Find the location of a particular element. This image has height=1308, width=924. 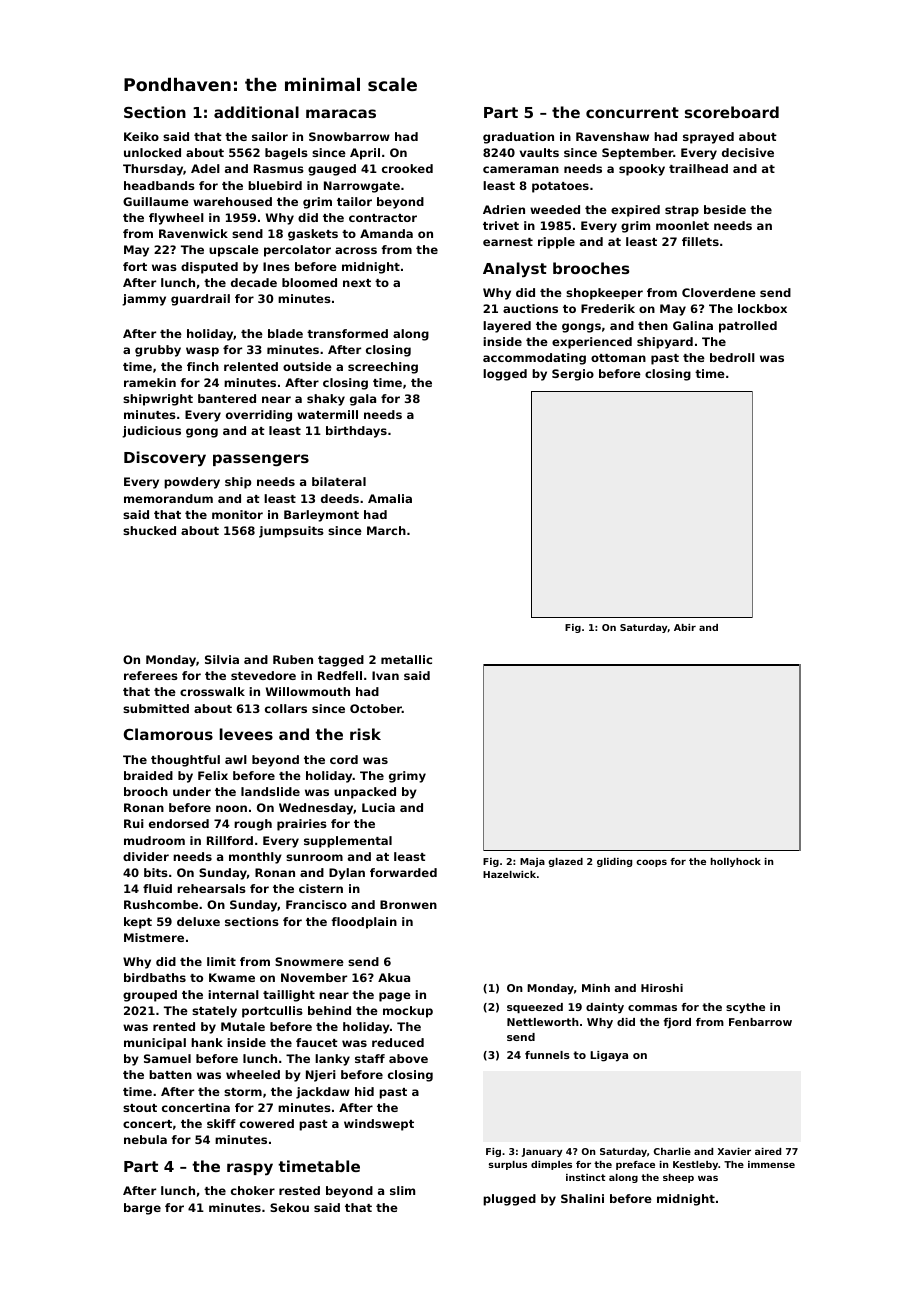

Clamorous is located at coordinates (168, 734).
